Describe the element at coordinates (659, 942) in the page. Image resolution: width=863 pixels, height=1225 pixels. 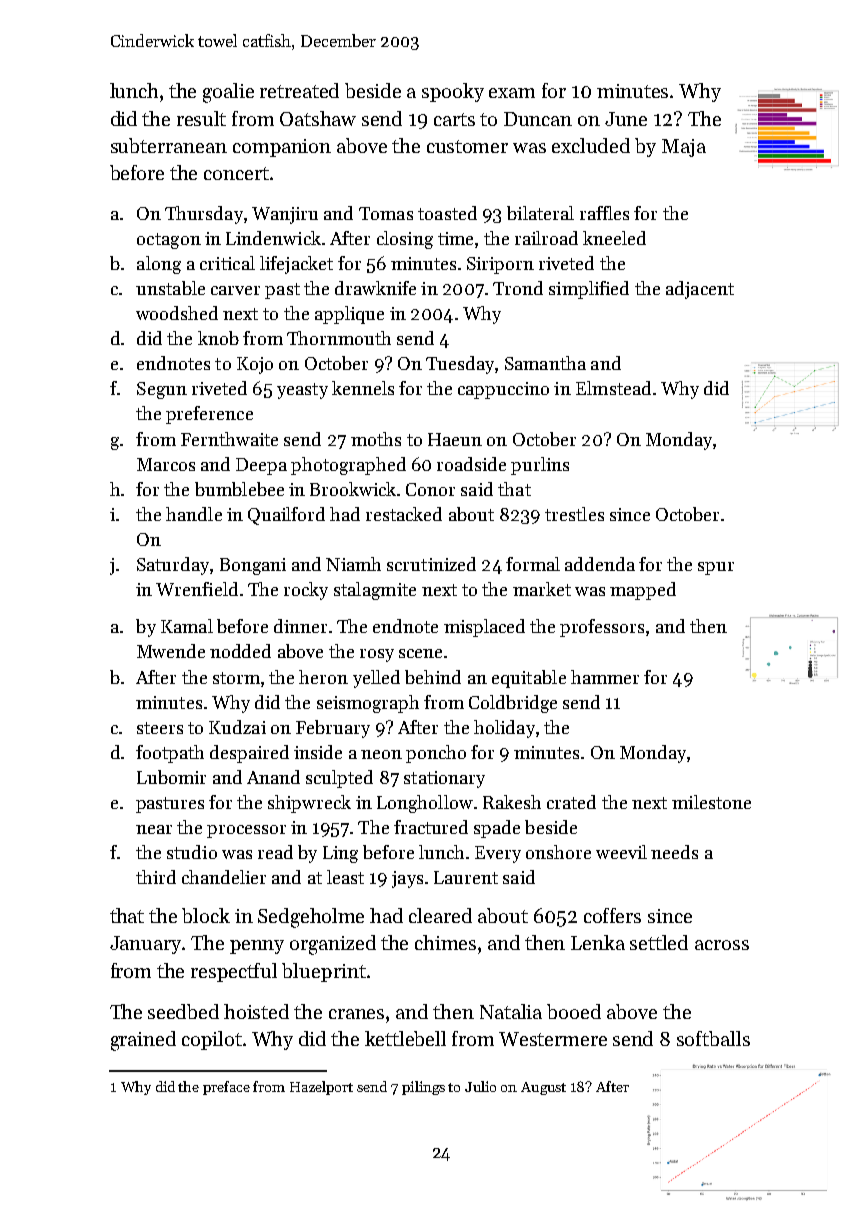
I see `settled` at that location.
